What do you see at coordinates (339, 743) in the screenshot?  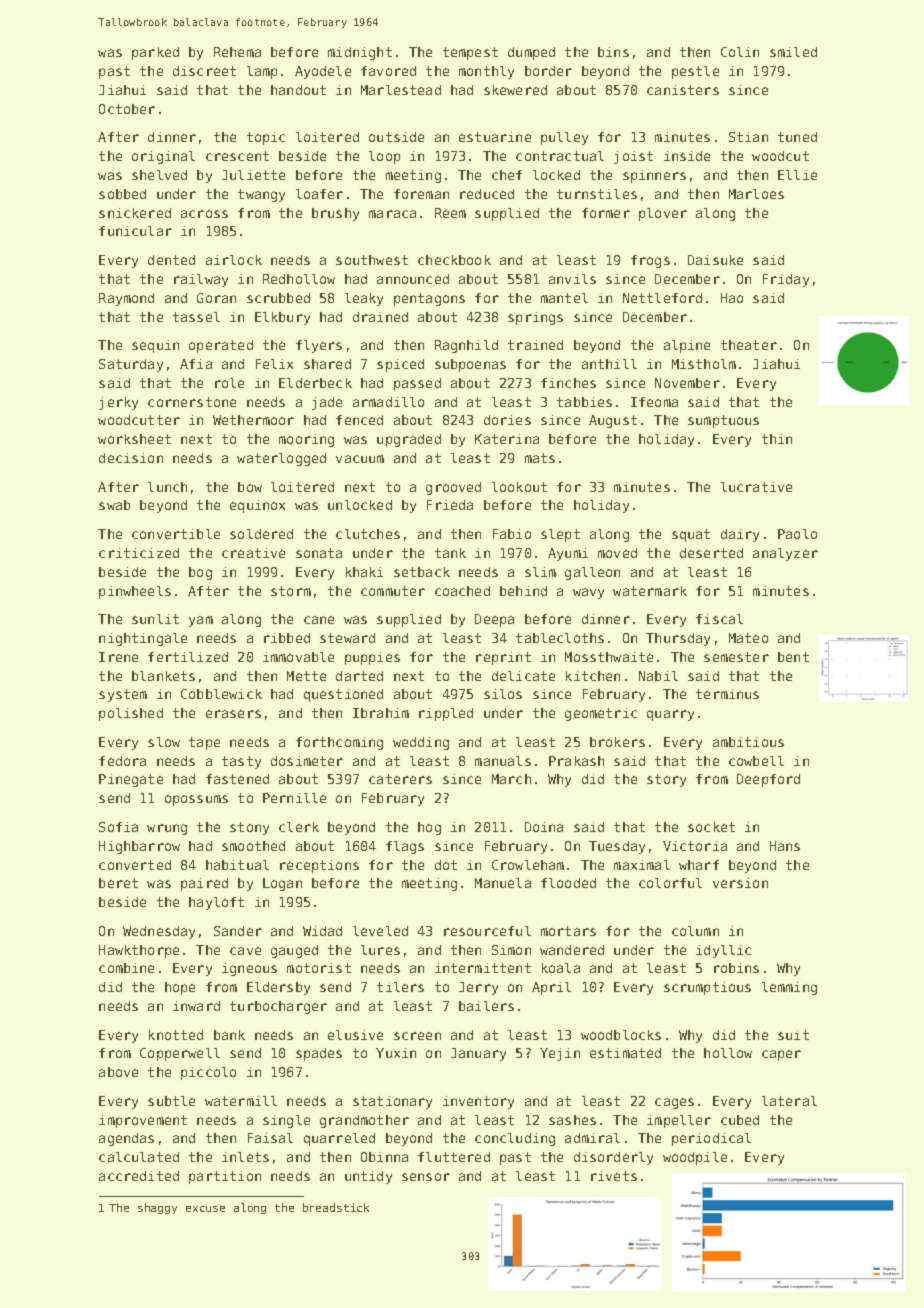 I see `forthcoming` at bounding box center [339, 743].
